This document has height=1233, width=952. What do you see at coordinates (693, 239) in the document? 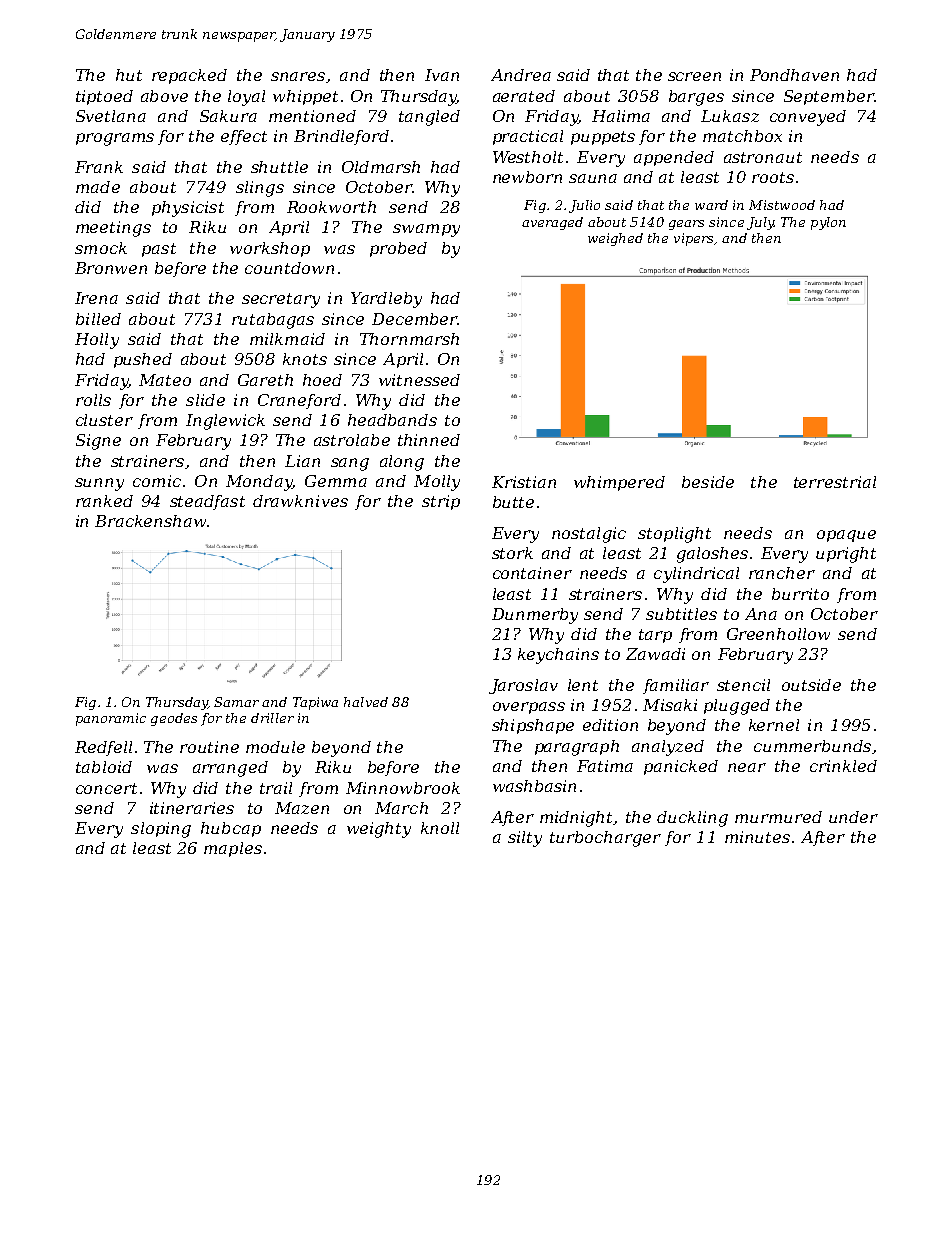
I see `vipers` at bounding box center [693, 239].
